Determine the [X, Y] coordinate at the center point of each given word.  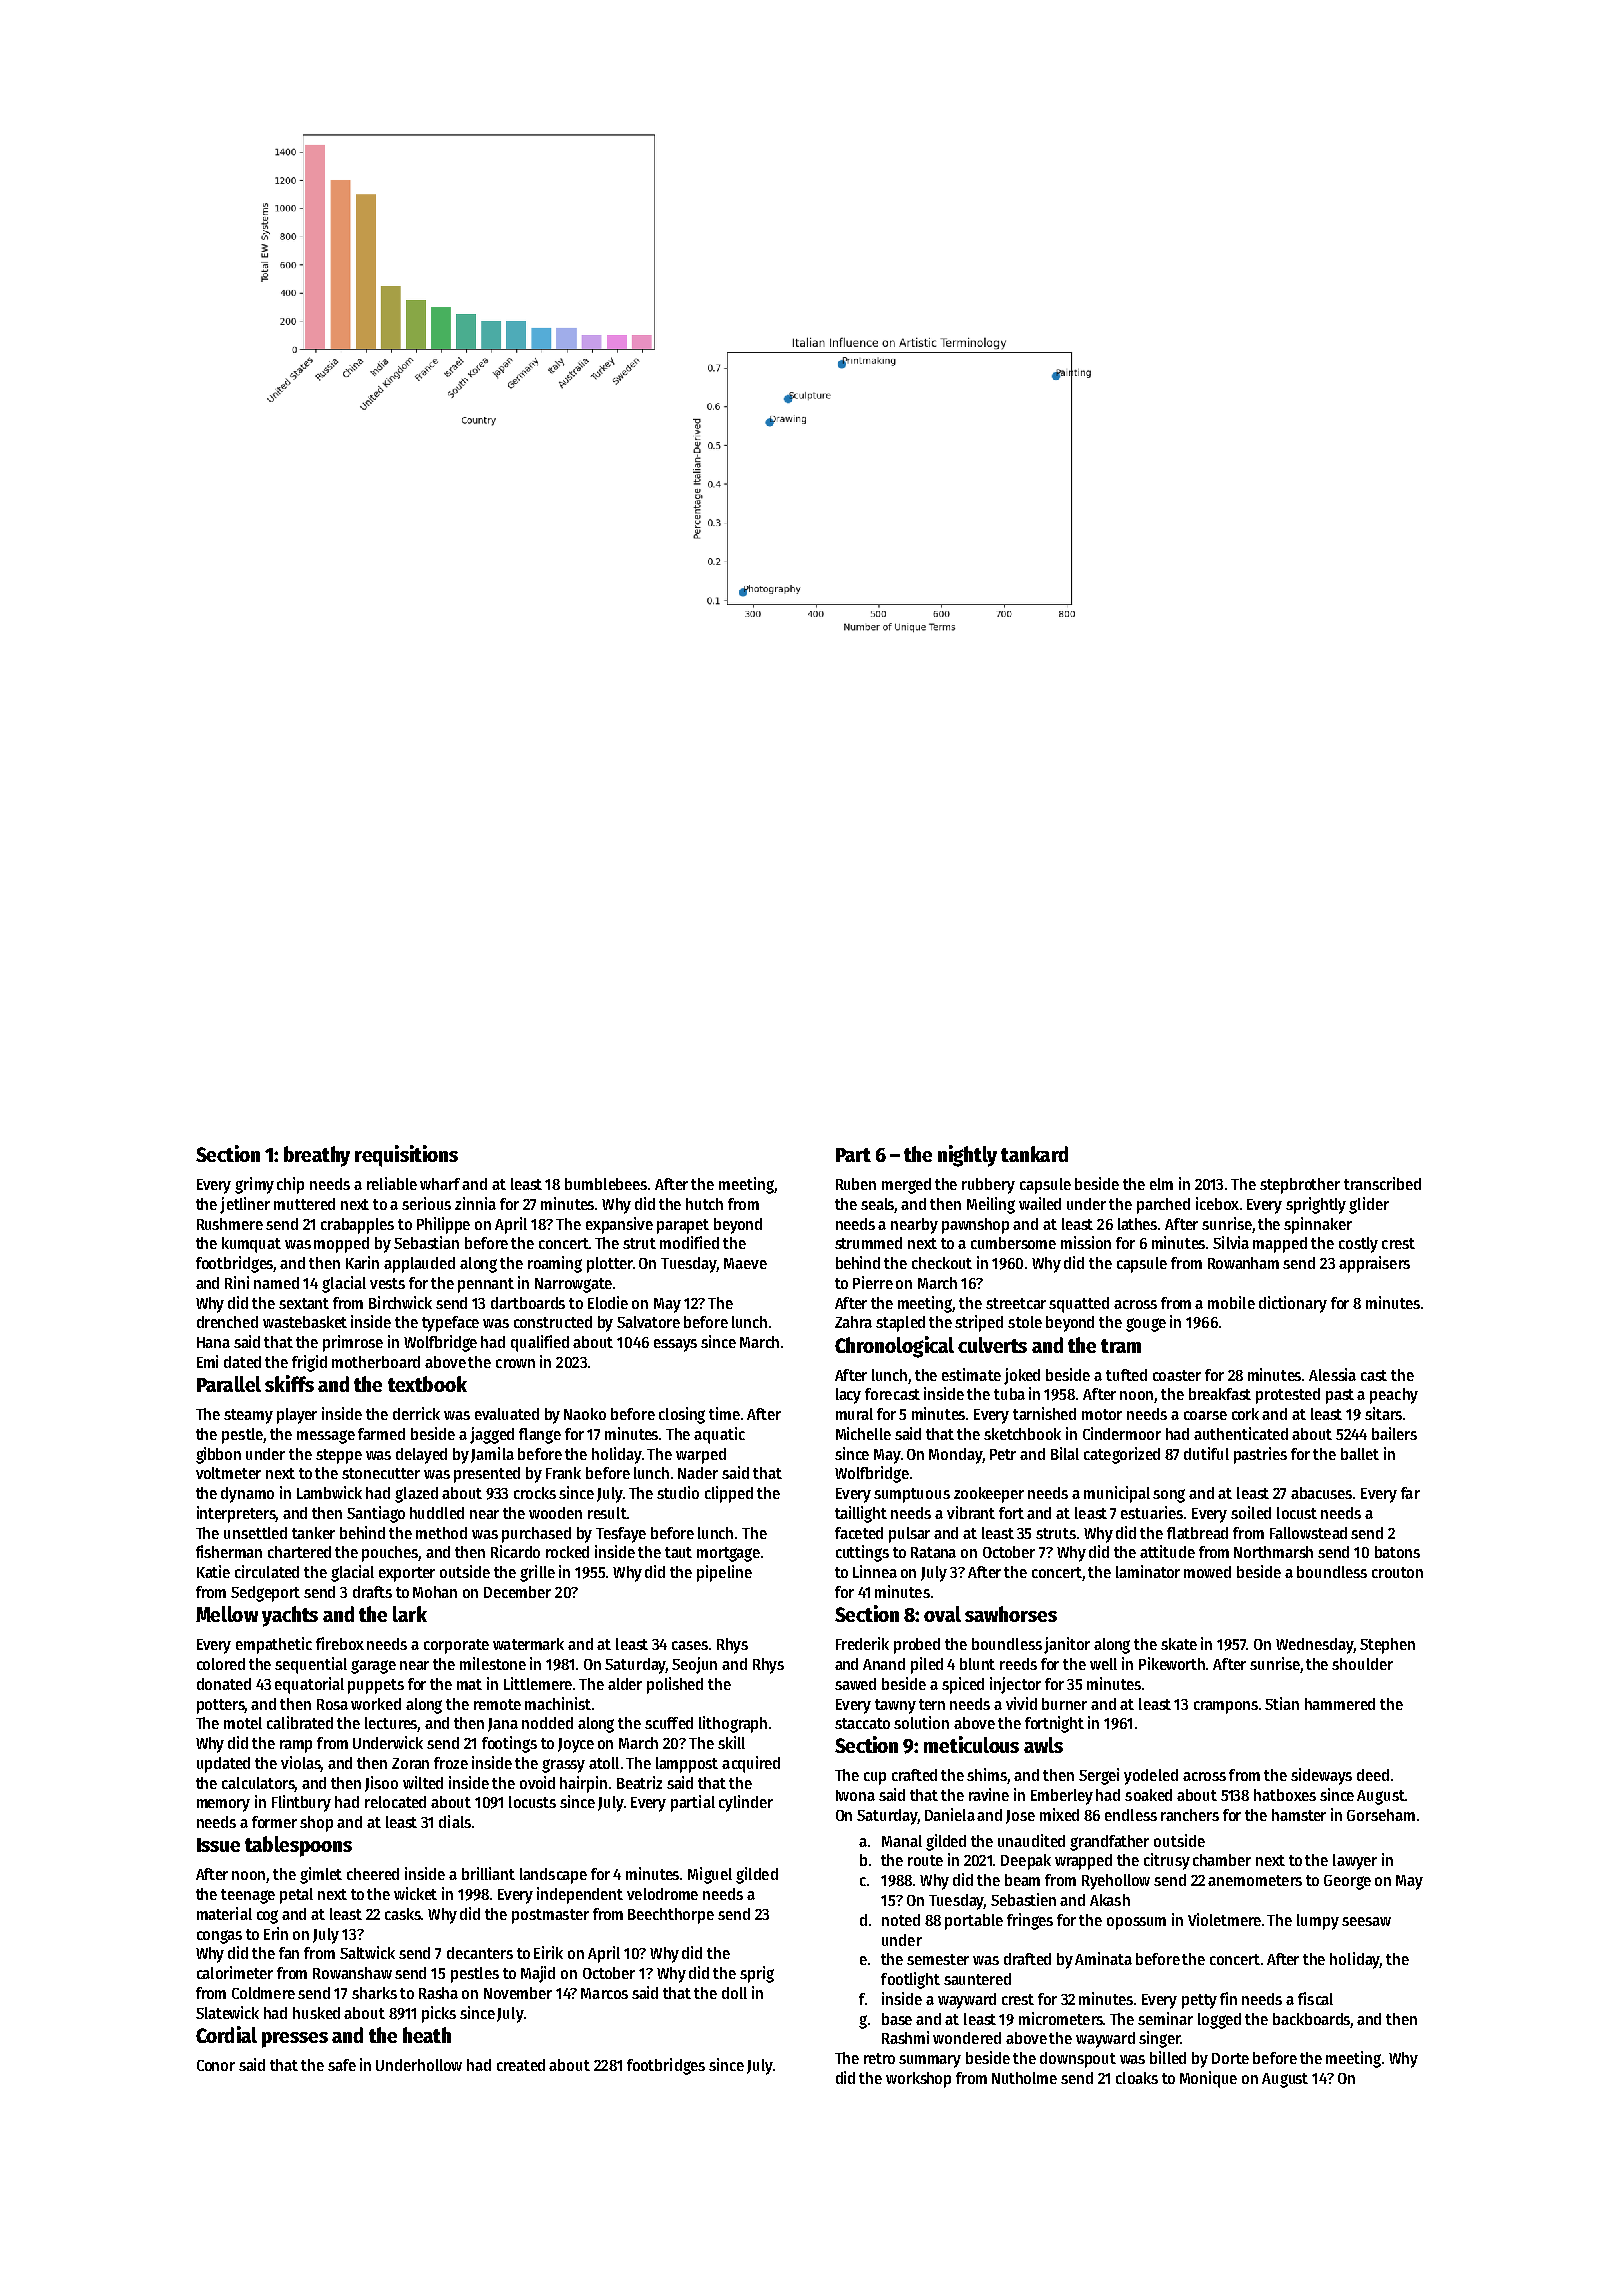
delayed [421, 1456]
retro [879, 2058]
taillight [861, 1514]
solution [921, 1722]
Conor [216, 2065]
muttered [304, 1204]
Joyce [576, 1745]
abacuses [1321, 1493]
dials [455, 1821]
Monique [1208, 2079]
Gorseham [1381, 1815]
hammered [1340, 1704]
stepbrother [1300, 1186]
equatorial [309, 1685]
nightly [967, 1156]
